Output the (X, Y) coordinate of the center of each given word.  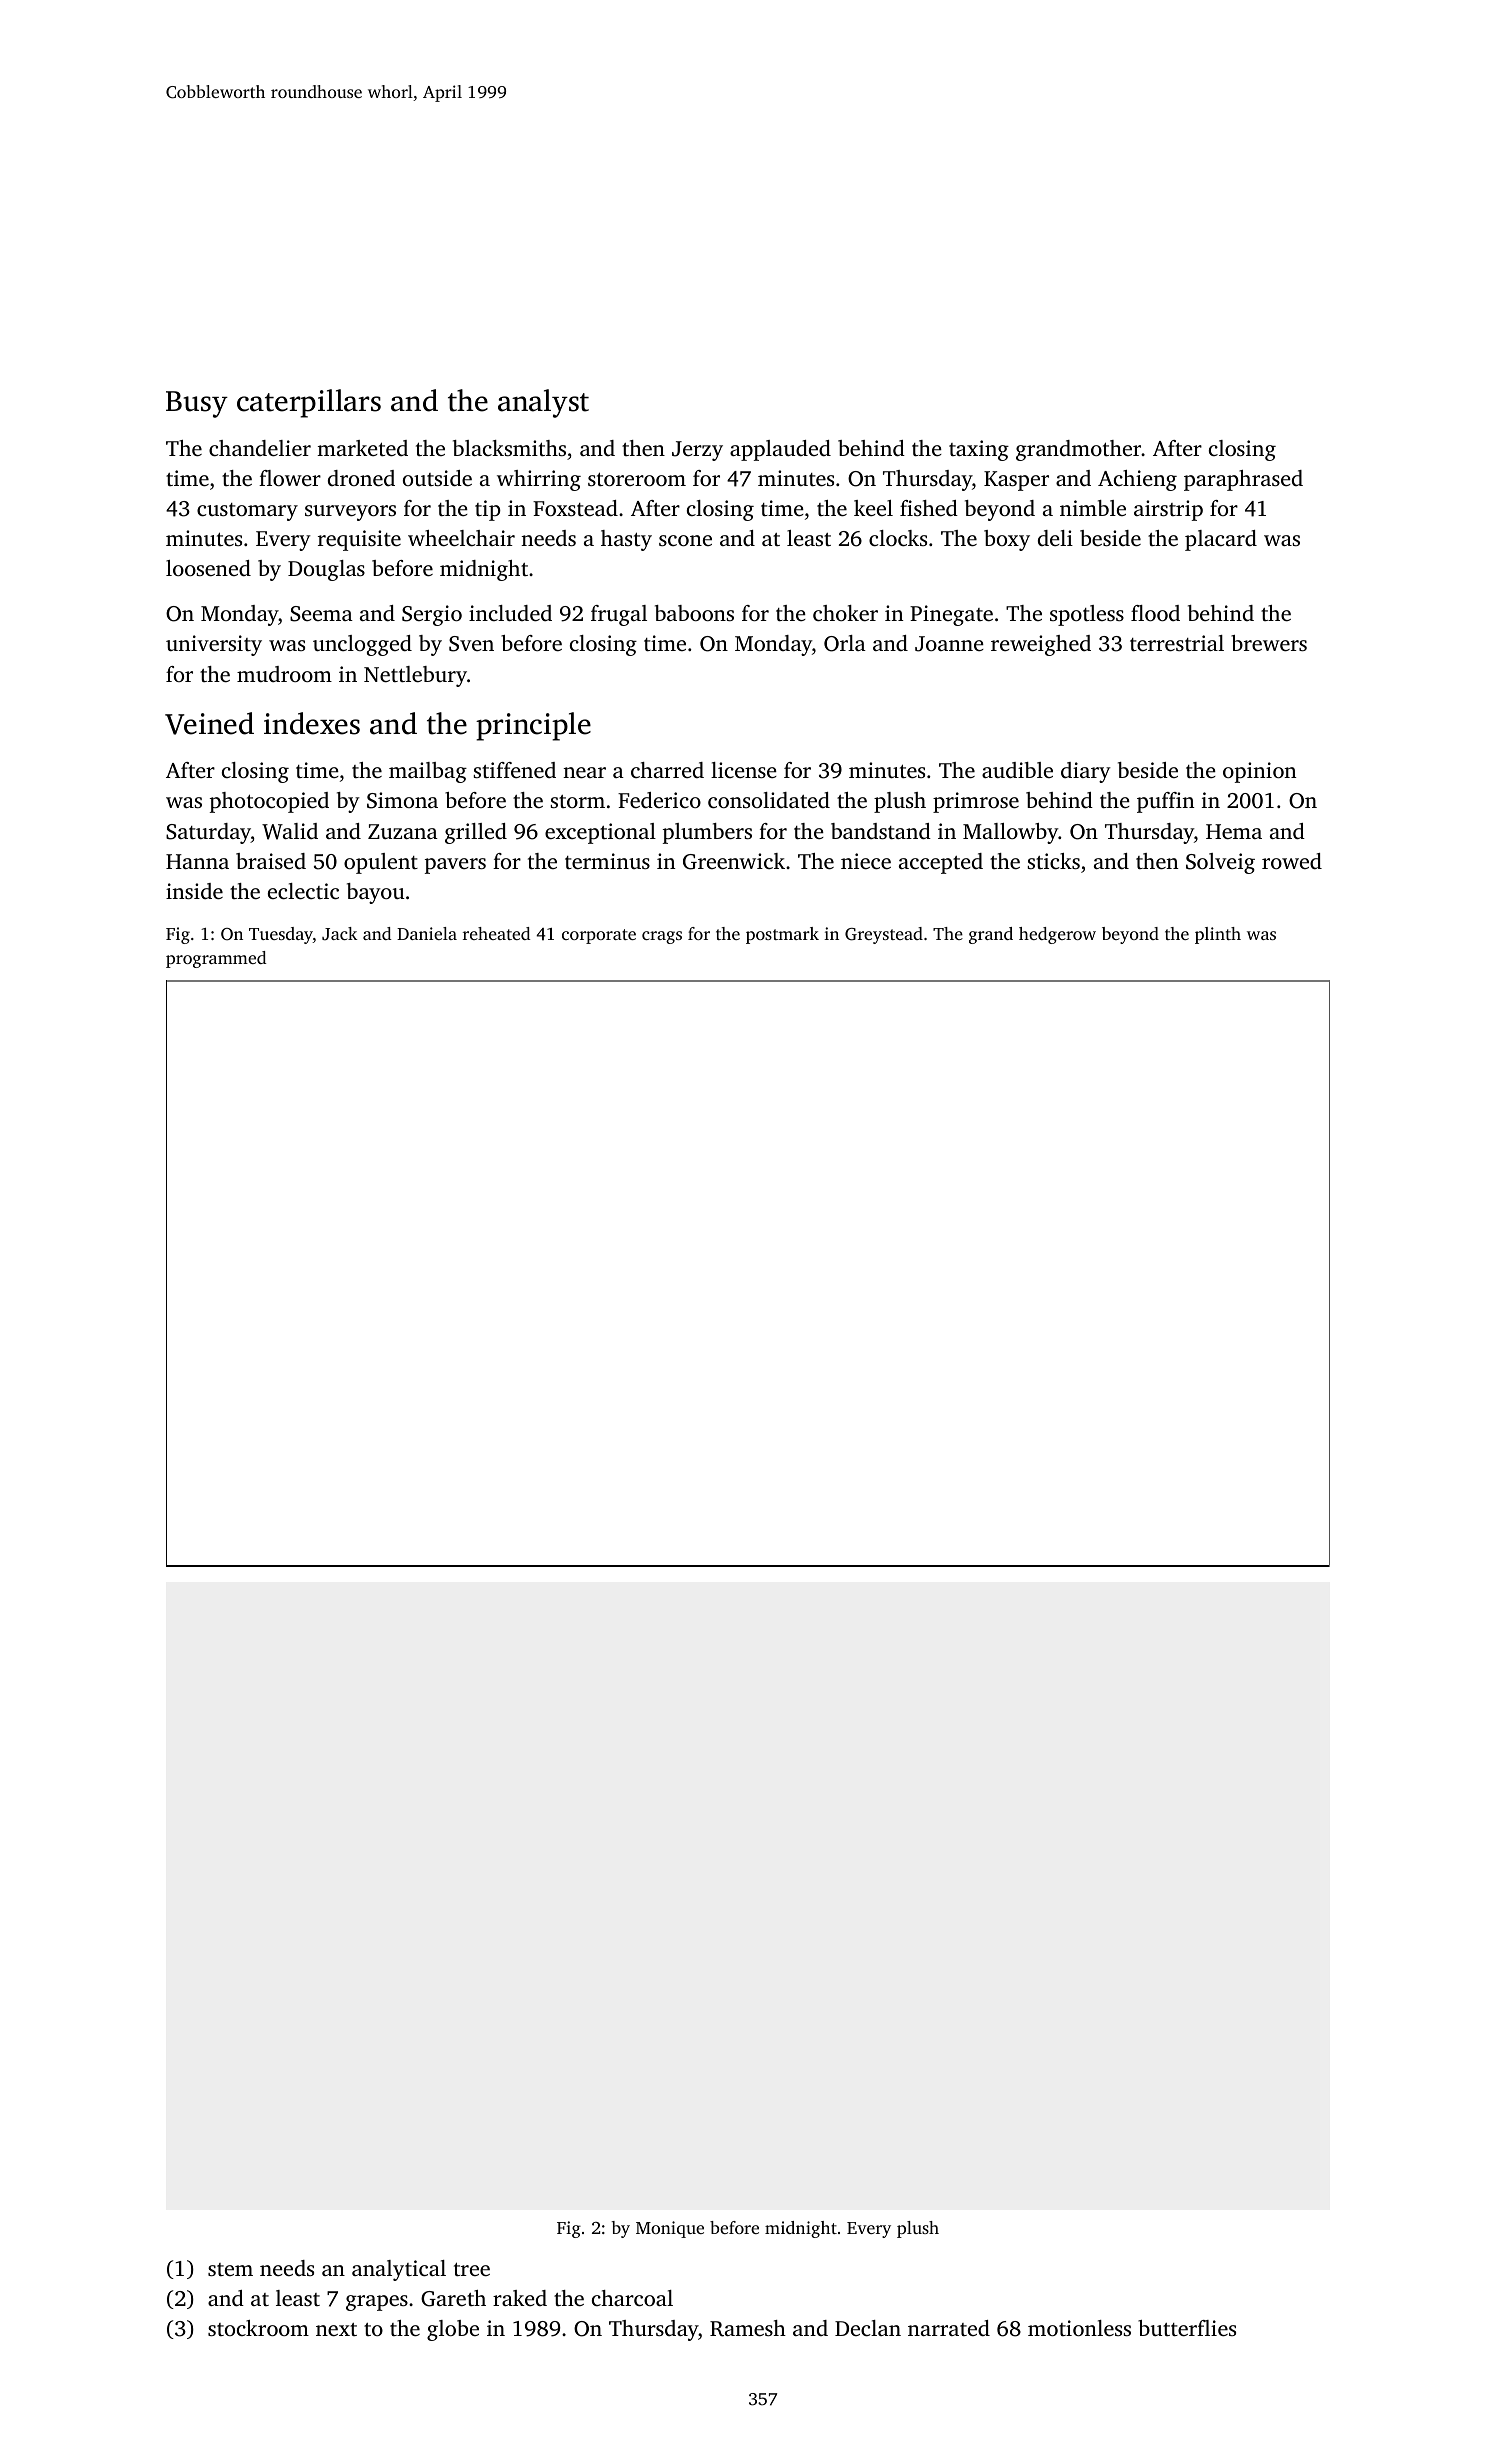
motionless (1079, 2328)
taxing (979, 450)
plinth (1218, 935)
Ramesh (748, 2328)
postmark (782, 935)
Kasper (1016, 481)
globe (453, 2330)
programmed (216, 959)
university (214, 645)
